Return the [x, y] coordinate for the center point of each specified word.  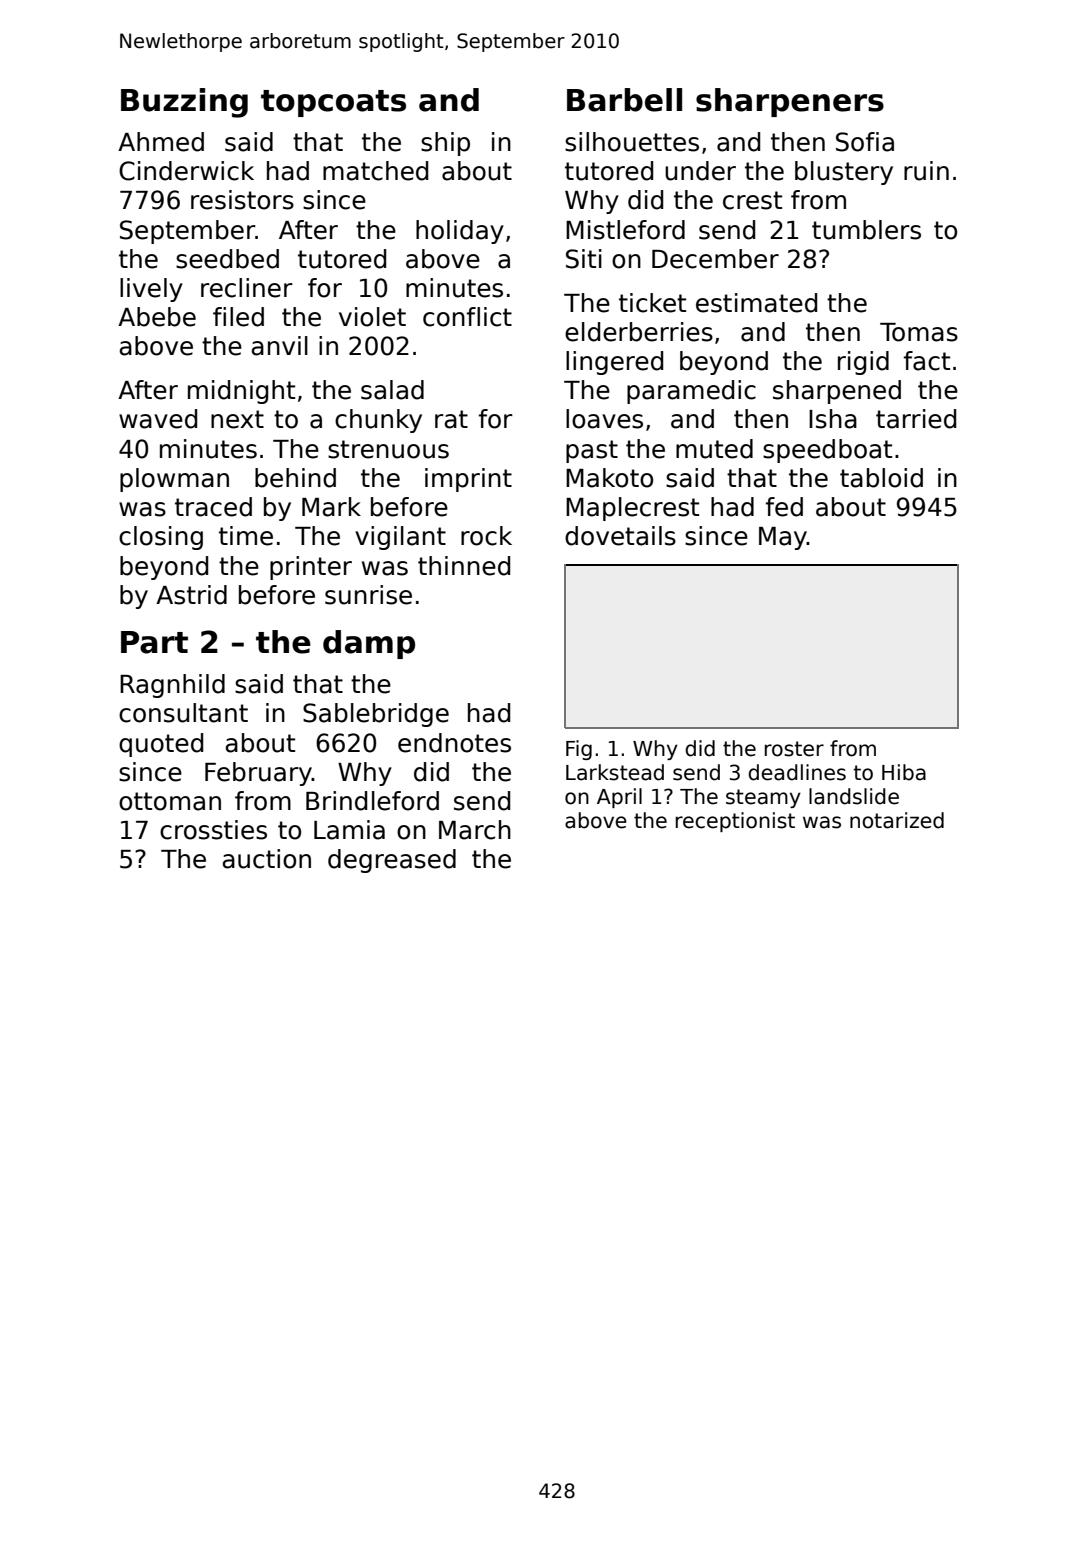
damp [369, 644]
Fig [579, 750]
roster [794, 749]
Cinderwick [186, 171]
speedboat [827, 451]
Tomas [919, 332]
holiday [460, 232]
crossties [213, 830]
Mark [331, 507]
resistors [242, 200]
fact [927, 361]
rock [486, 536]
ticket [652, 303]
